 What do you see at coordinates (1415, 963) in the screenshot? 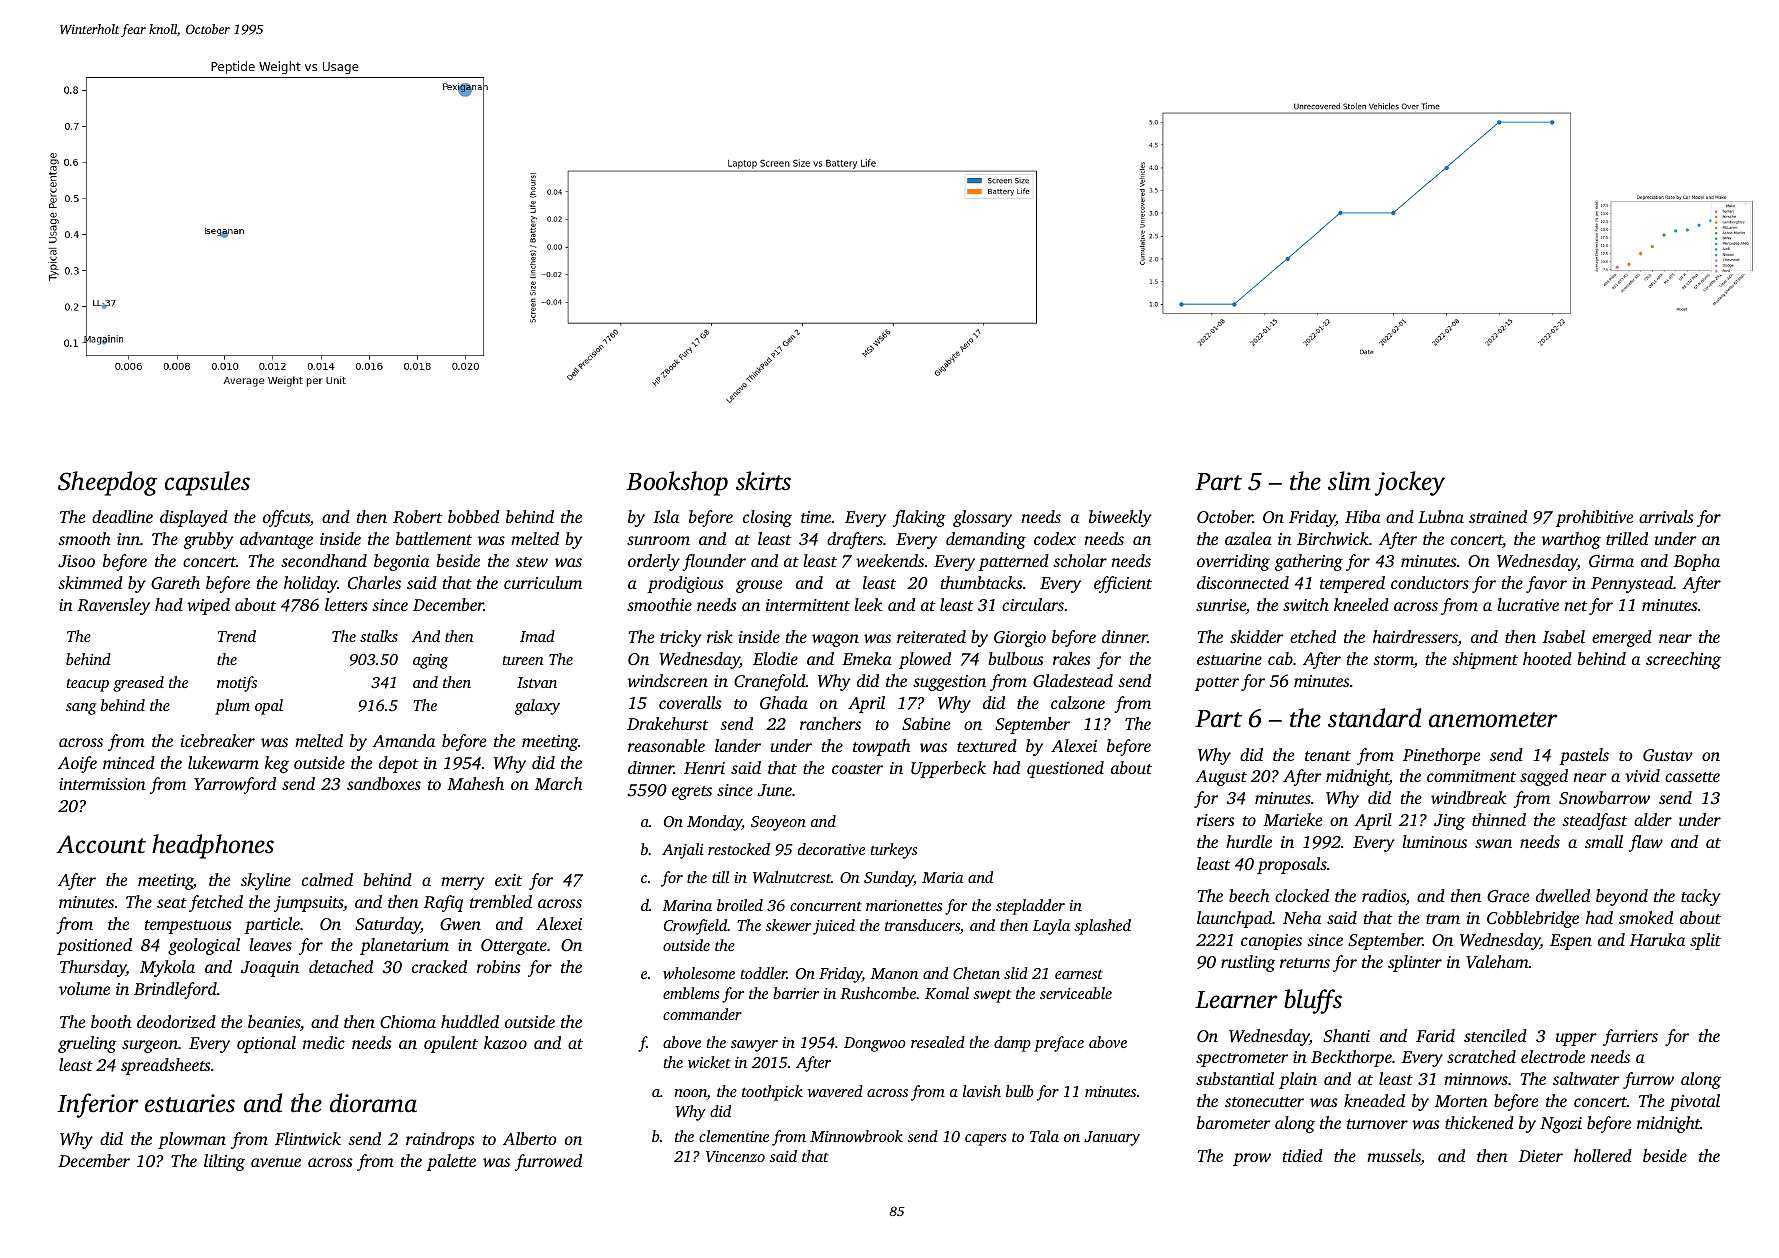
I see `splinter` at bounding box center [1415, 963].
